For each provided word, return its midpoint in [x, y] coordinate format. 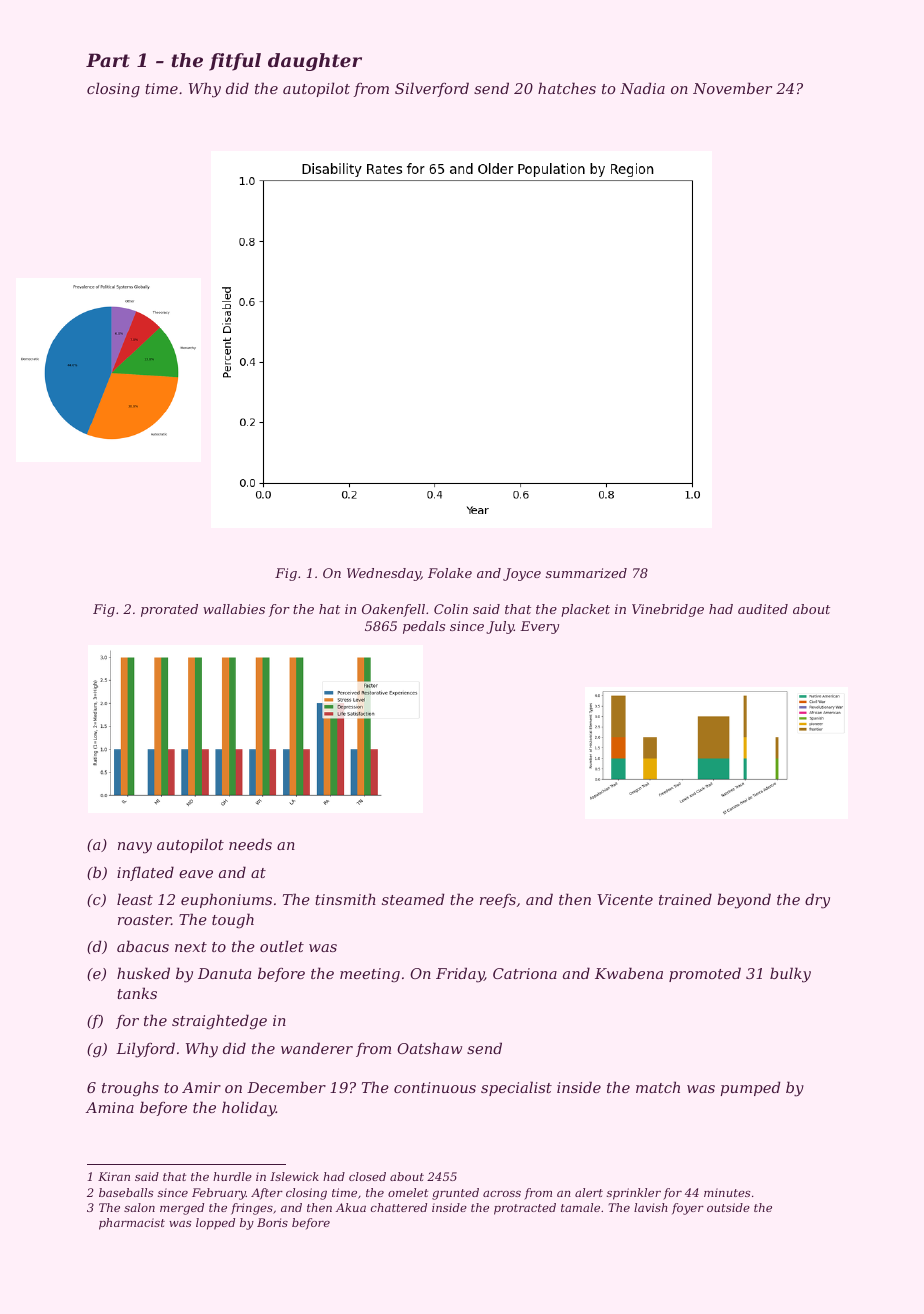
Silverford [432, 89]
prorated [169, 610]
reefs [498, 901]
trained [685, 899]
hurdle [232, 1176]
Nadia [642, 88]
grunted [455, 1194]
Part [108, 60]
